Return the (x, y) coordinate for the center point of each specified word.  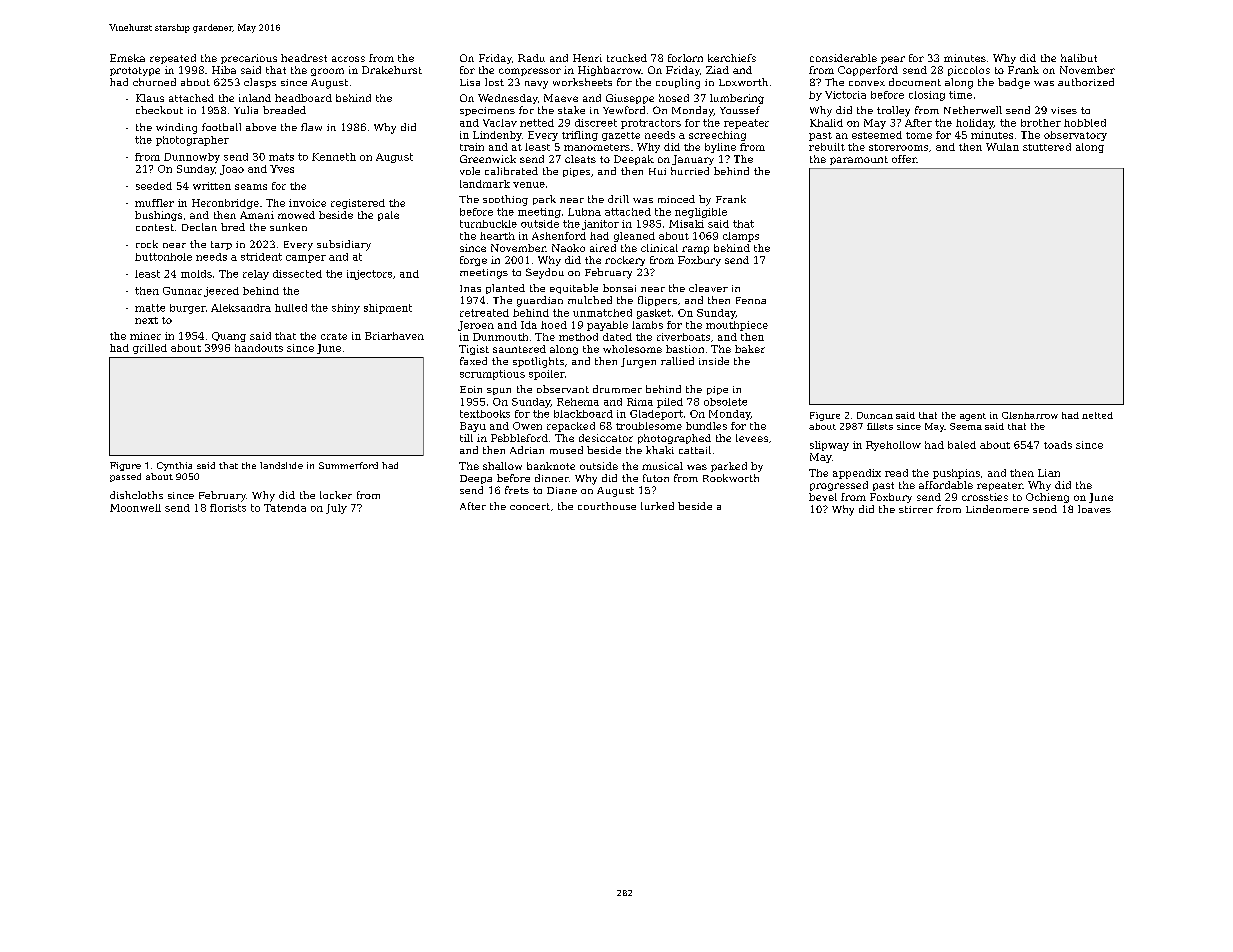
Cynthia (174, 466)
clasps (260, 83)
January (693, 160)
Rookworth (731, 478)
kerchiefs (732, 58)
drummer (617, 389)
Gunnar (182, 291)
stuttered (1047, 147)
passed (125, 477)
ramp (695, 250)
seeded (154, 186)
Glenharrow (1030, 415)
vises (1064, 110)
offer (904, 159)
